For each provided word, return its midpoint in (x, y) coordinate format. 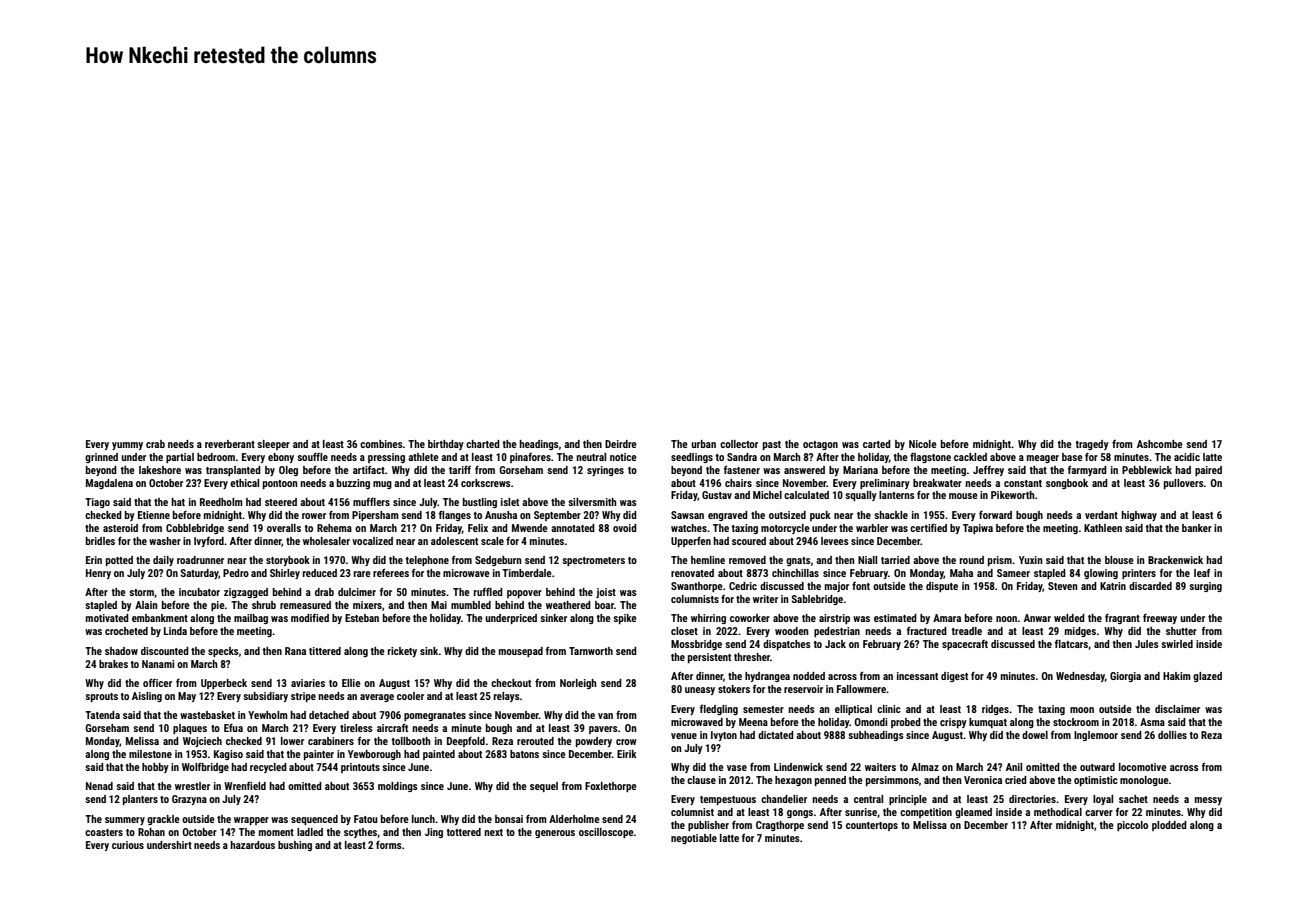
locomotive (1143, 767)
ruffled (488, 592)
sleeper (273, 445)
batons (524, 754)
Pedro (236, 573)
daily (163, 561)
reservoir (803, 689)
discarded (1150, 586)
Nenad (99, 786)
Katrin (1113, 586)
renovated (692, 573)
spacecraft (965, 645)
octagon (820, 445)
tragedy (1092, 445)
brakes (113, 664)
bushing (295, 846)
